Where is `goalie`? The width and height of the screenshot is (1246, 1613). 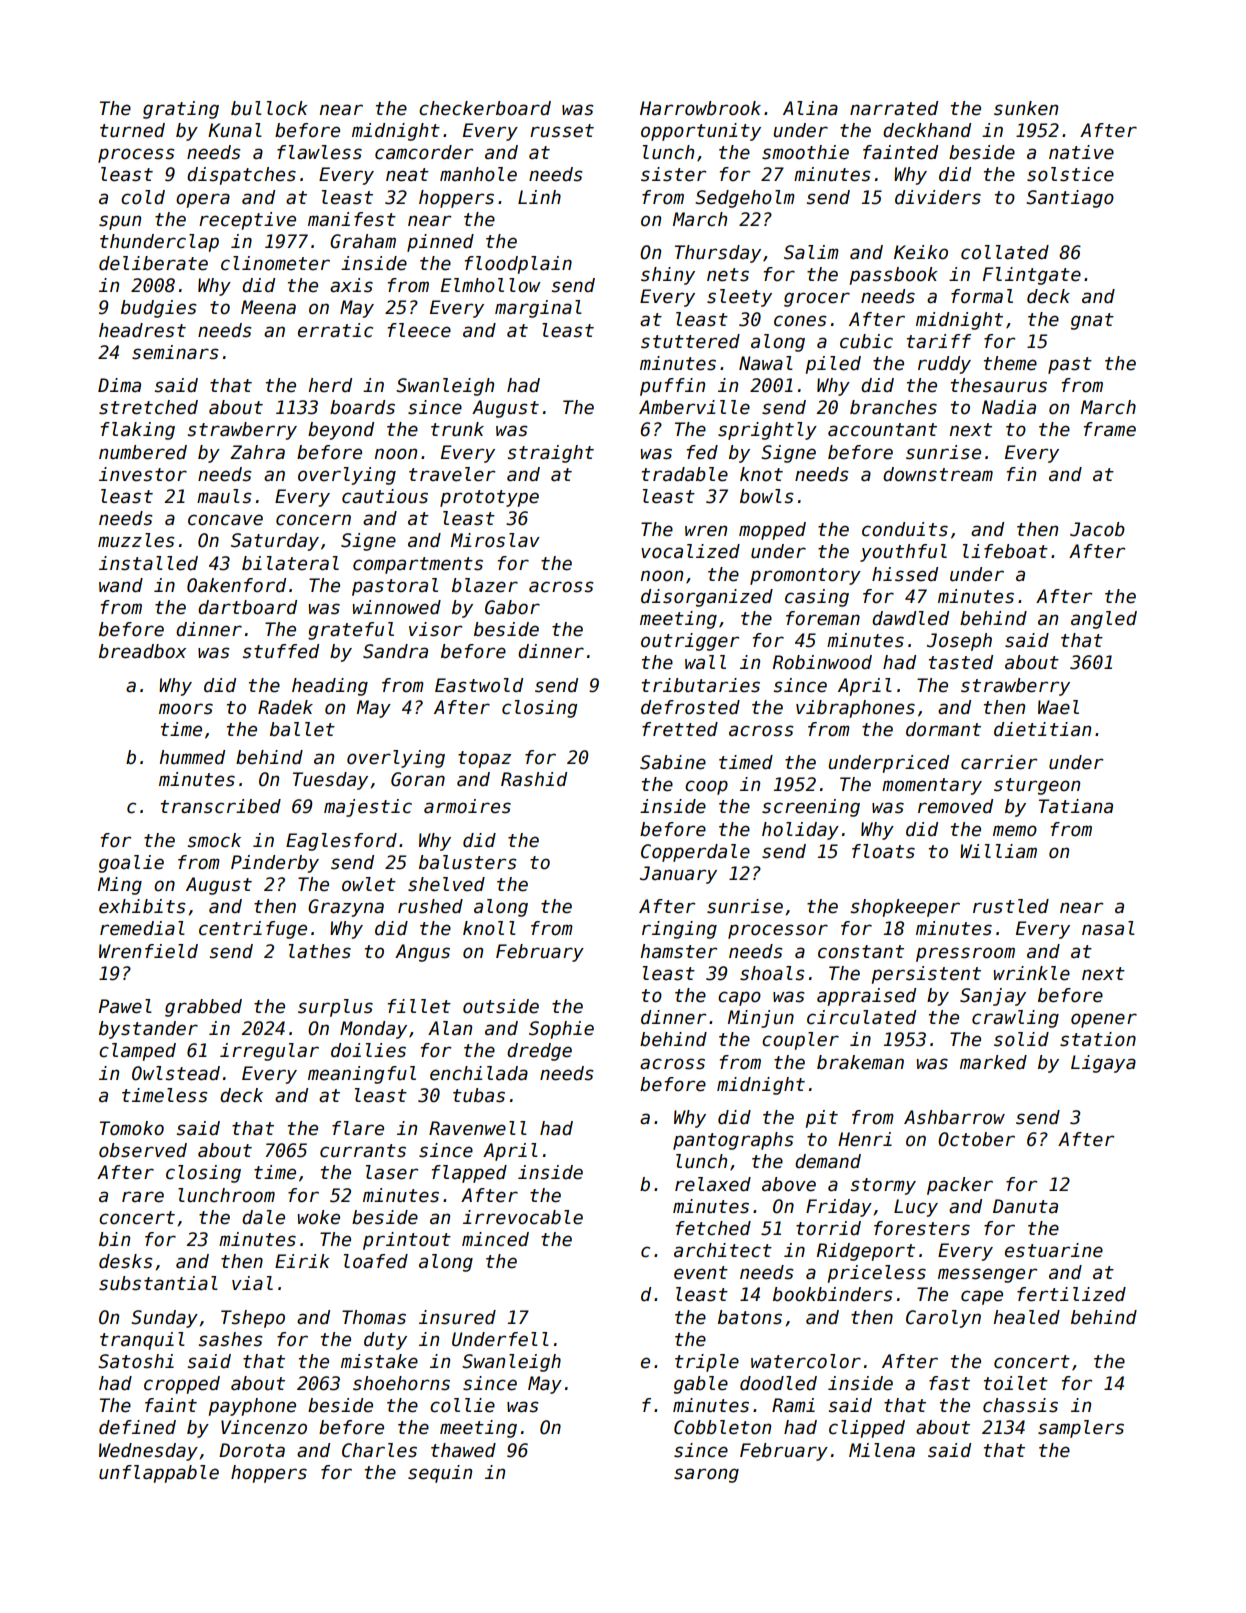 goalie is located at coordinates (131, 864).
